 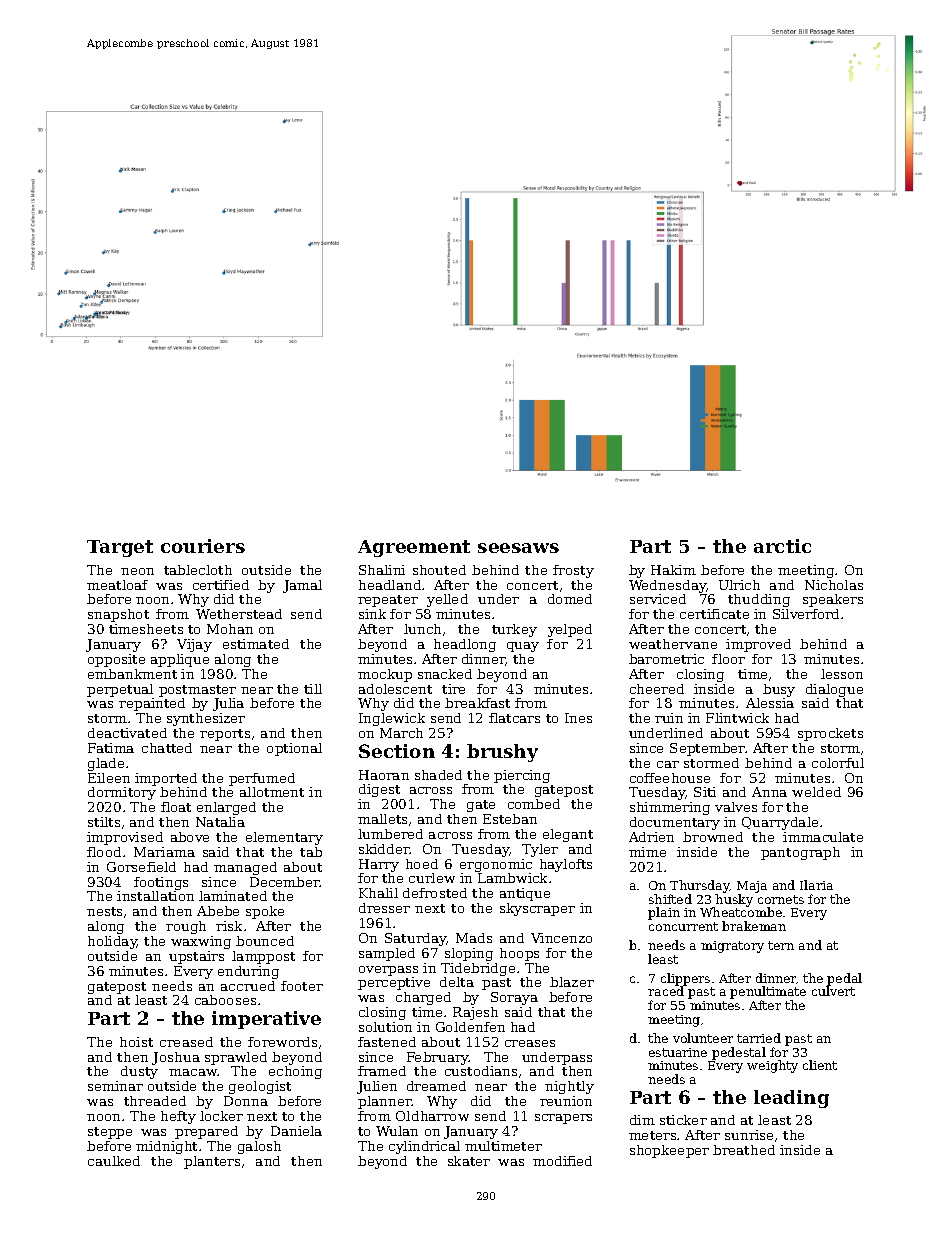 What do you see at coordinates (758, 645) in the screenshot?
I see `improved` at bounding box center [758, 645].
